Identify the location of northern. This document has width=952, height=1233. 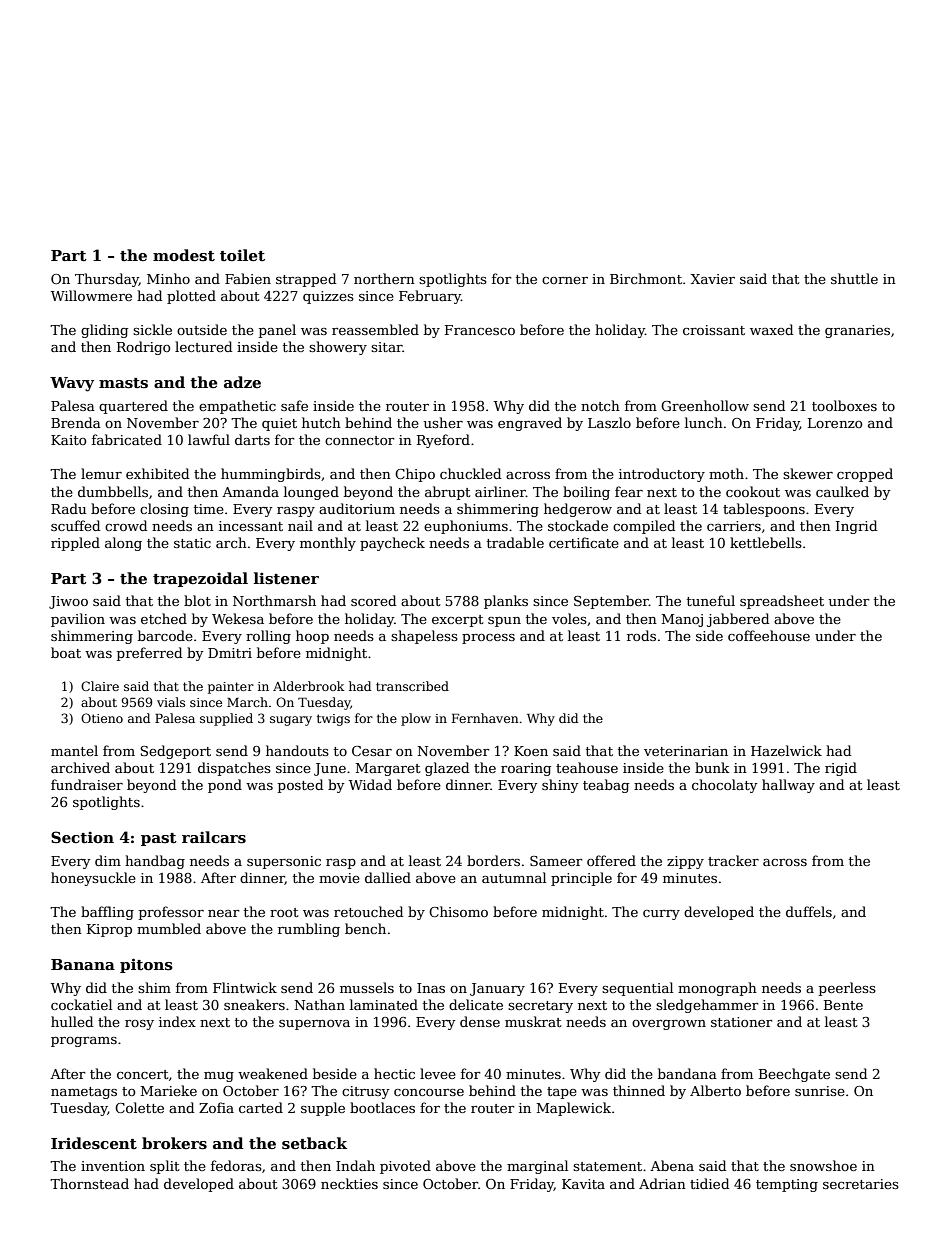
(384, 278).
